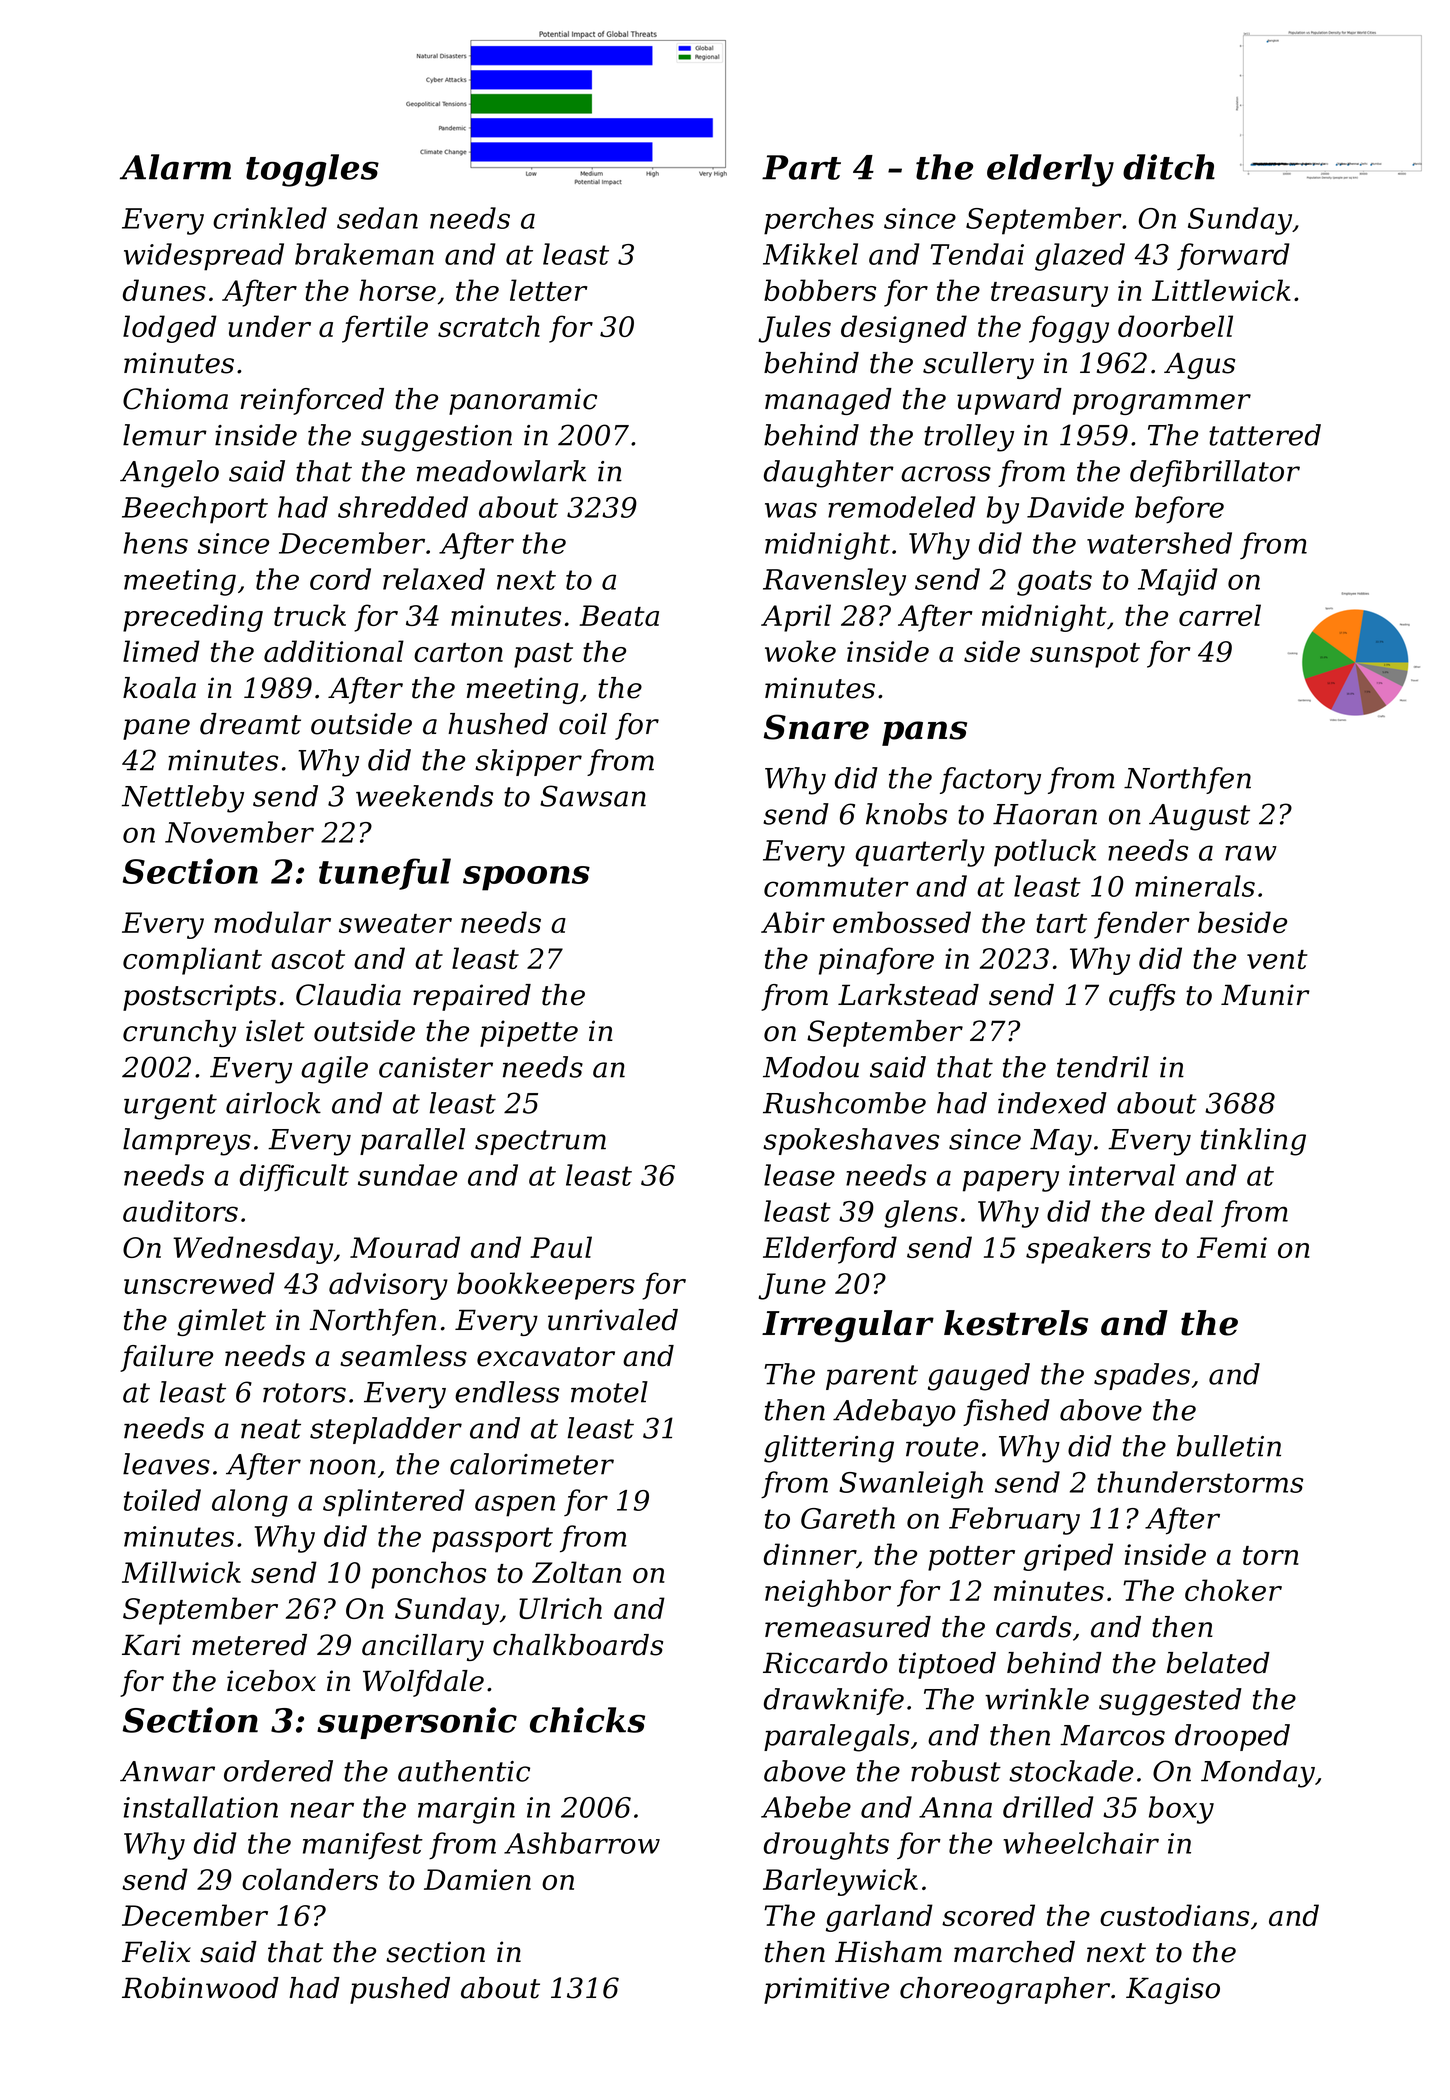 The image size is (1450, 2100). What do you see at coordinates (811, 1067) in the document?
I see `Modou` at bounding box center [811, 1067].
